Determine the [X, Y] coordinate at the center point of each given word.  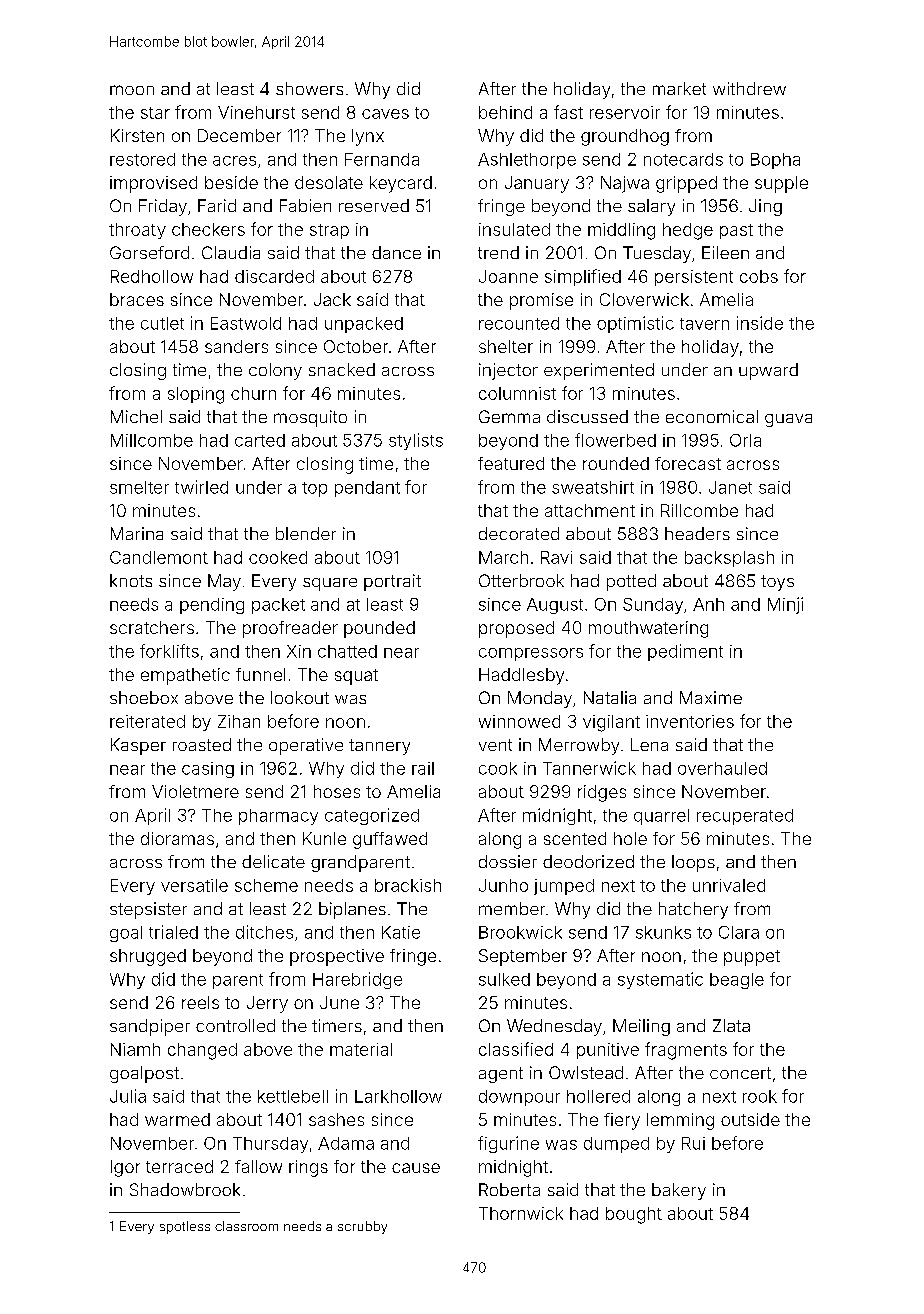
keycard [401, 184]
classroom [246, 1226]
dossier [508, 861]
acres [234, 161]
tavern [704, 324]
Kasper [138, 746]
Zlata [731, 1025]
